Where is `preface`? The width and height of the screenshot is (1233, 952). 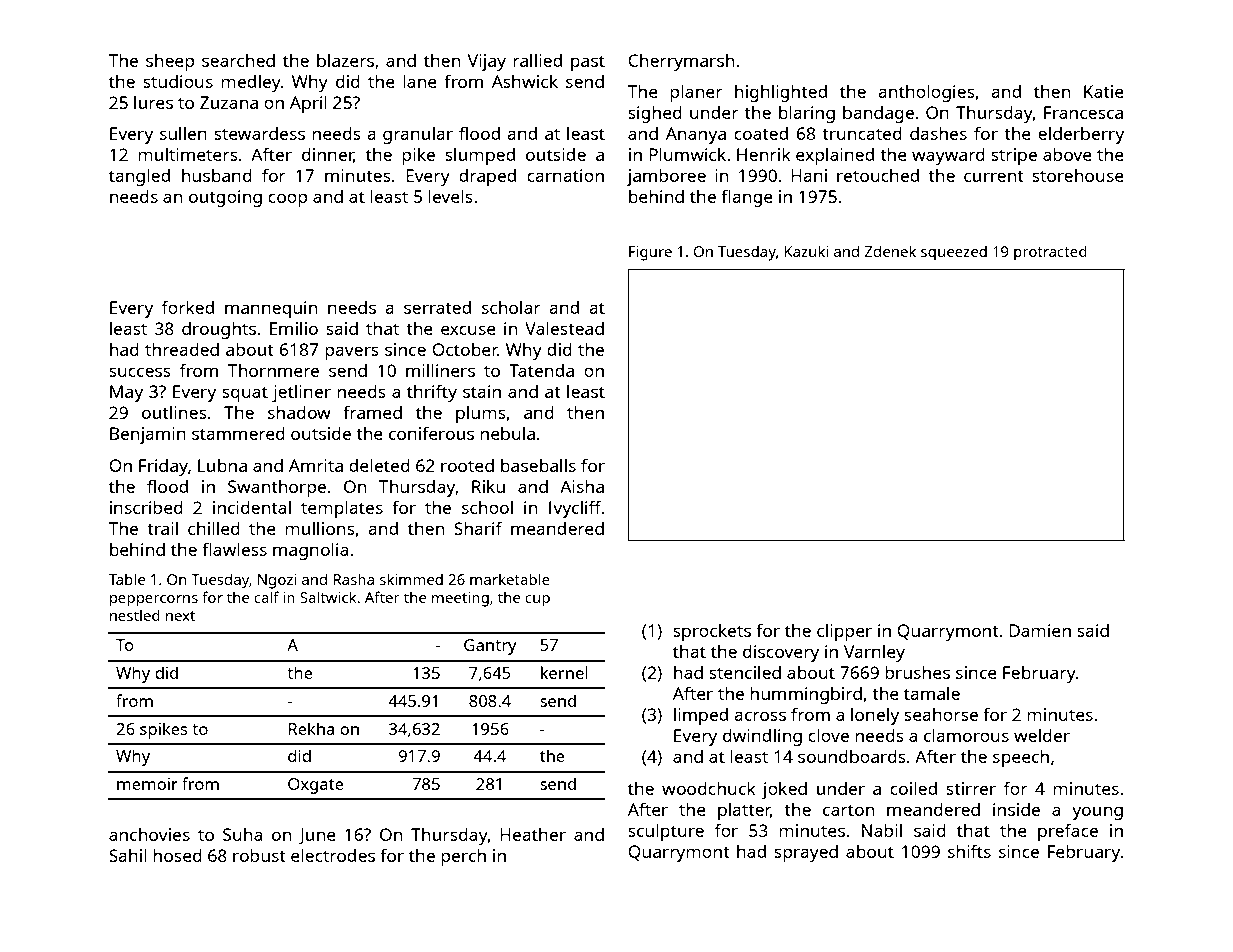
preface is located at coordinates (1068, 832).
